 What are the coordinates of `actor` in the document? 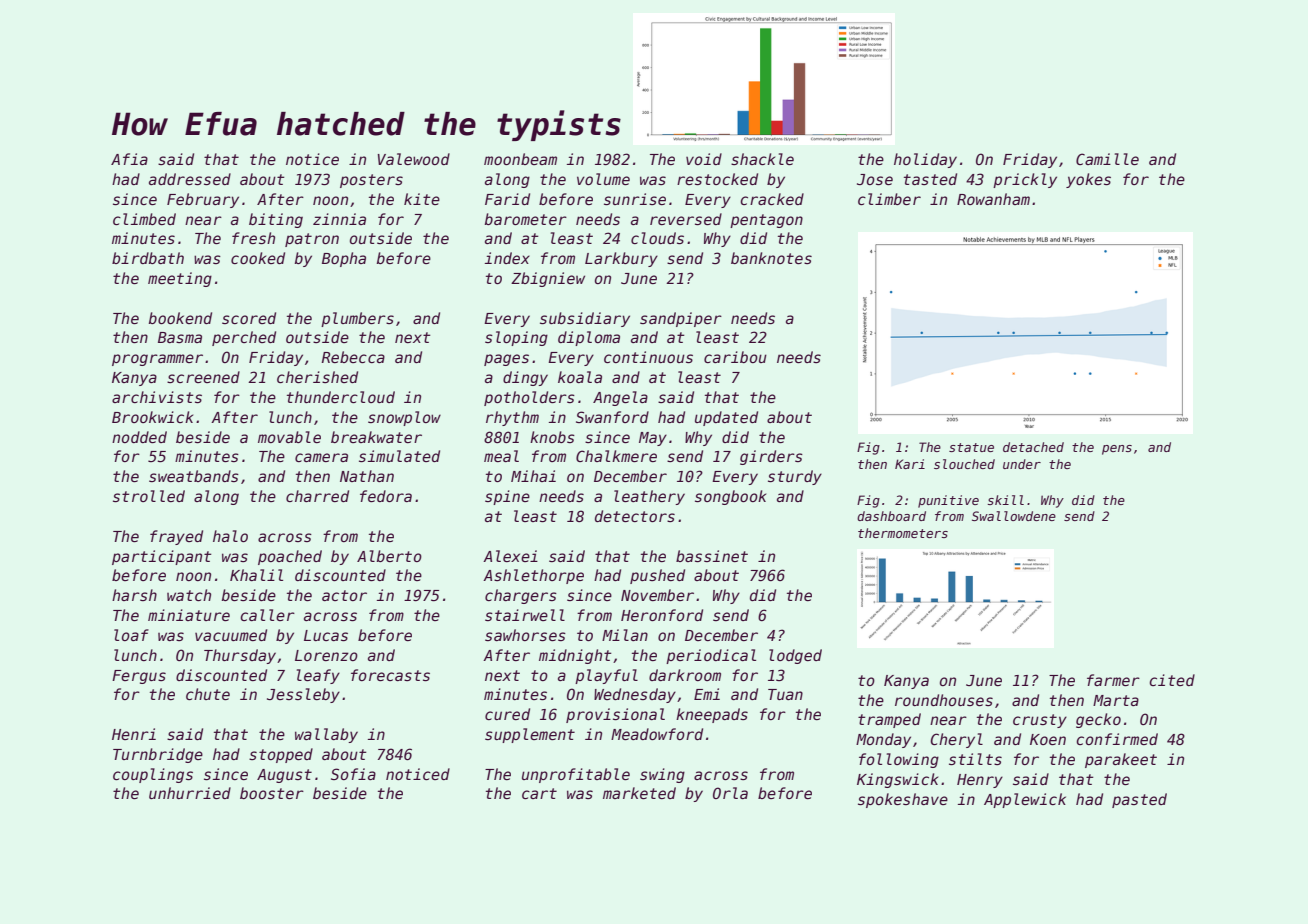 It's located at (344, 595).
